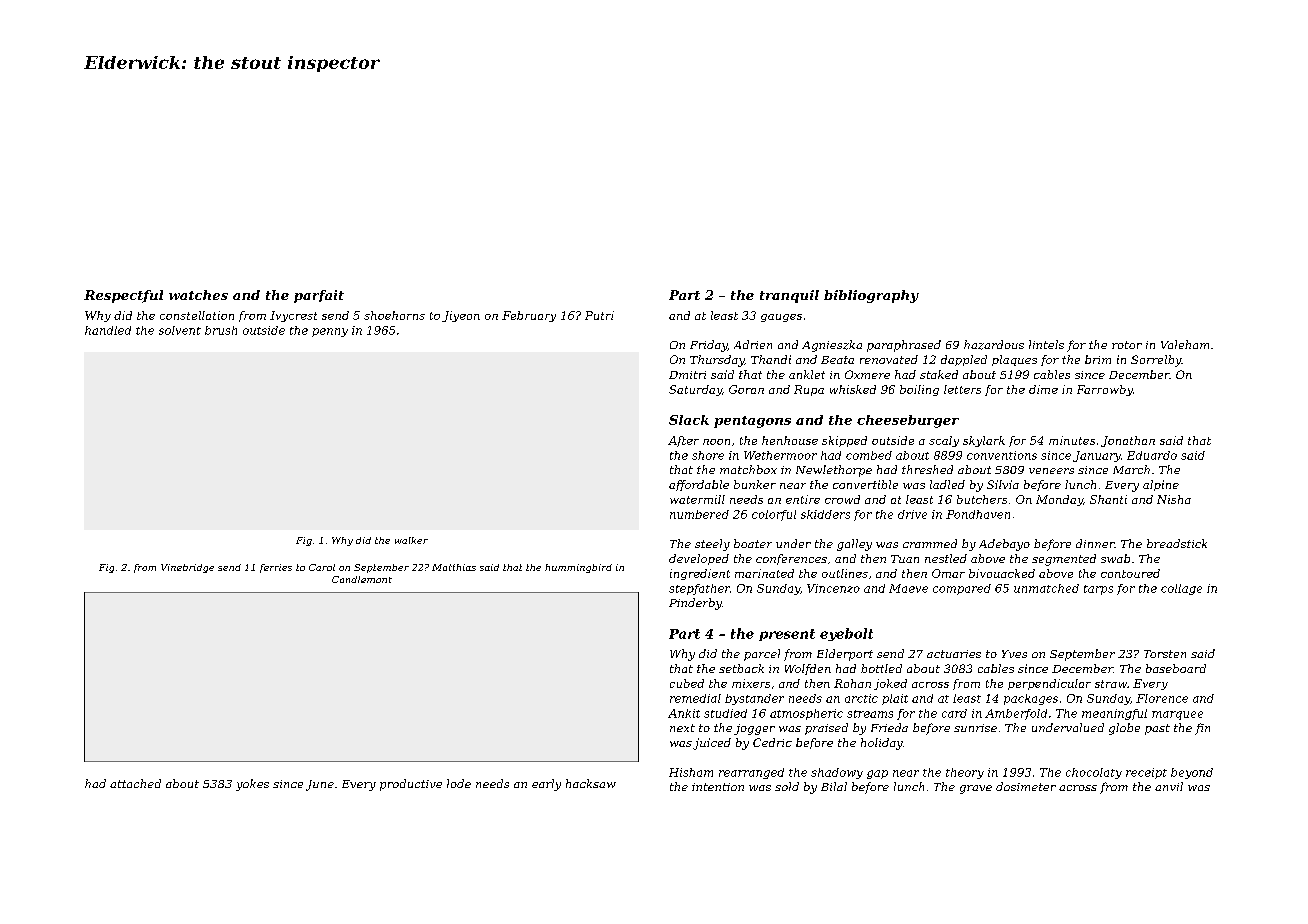 The width and height of the screenshot is (1308, 924). What do you see at coordinates (362, 579) in the screenshot?
I see `Candlemont` at bounding box center [362, 579].
